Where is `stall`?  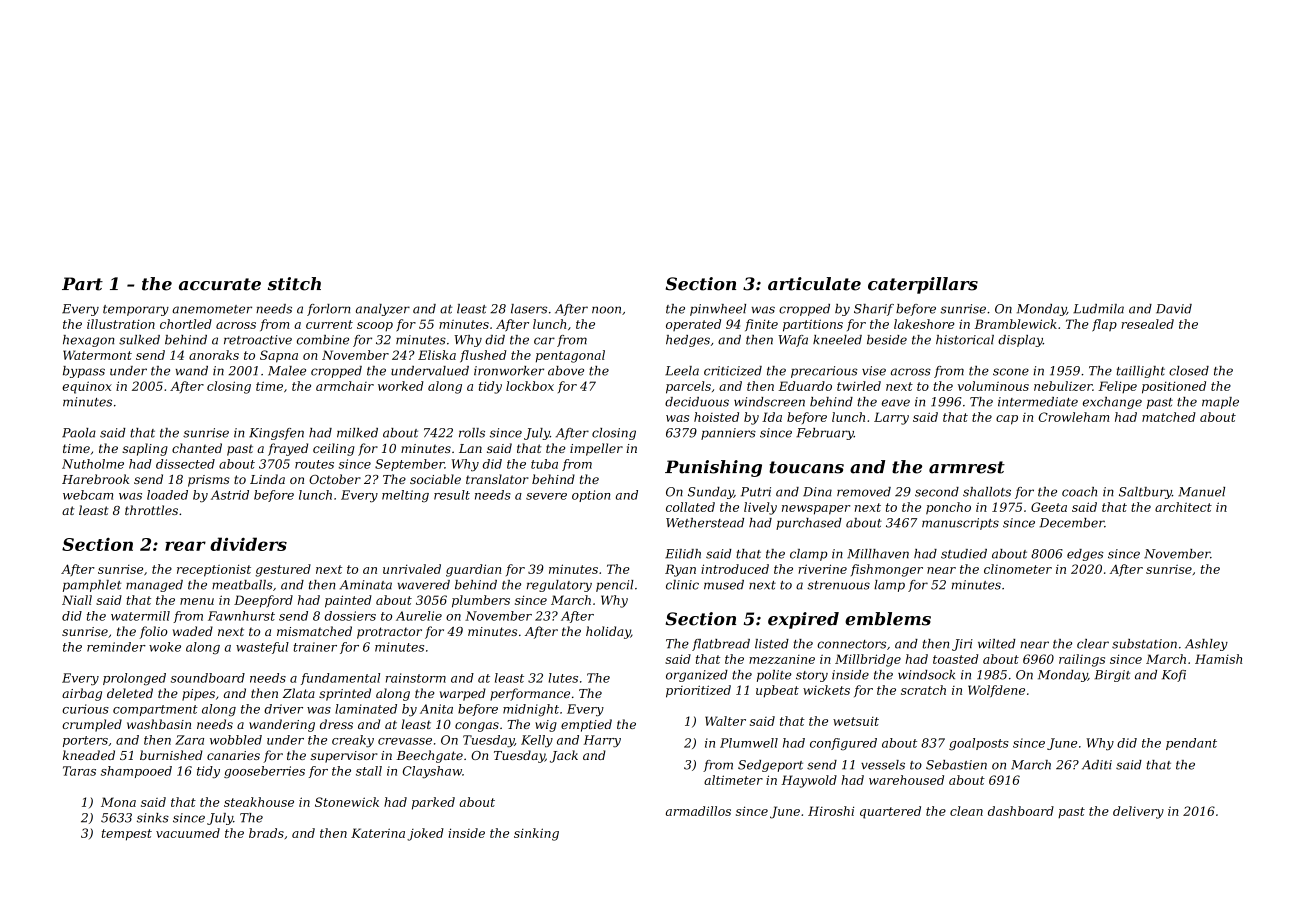 stall is located at coordinates (369, 771).
